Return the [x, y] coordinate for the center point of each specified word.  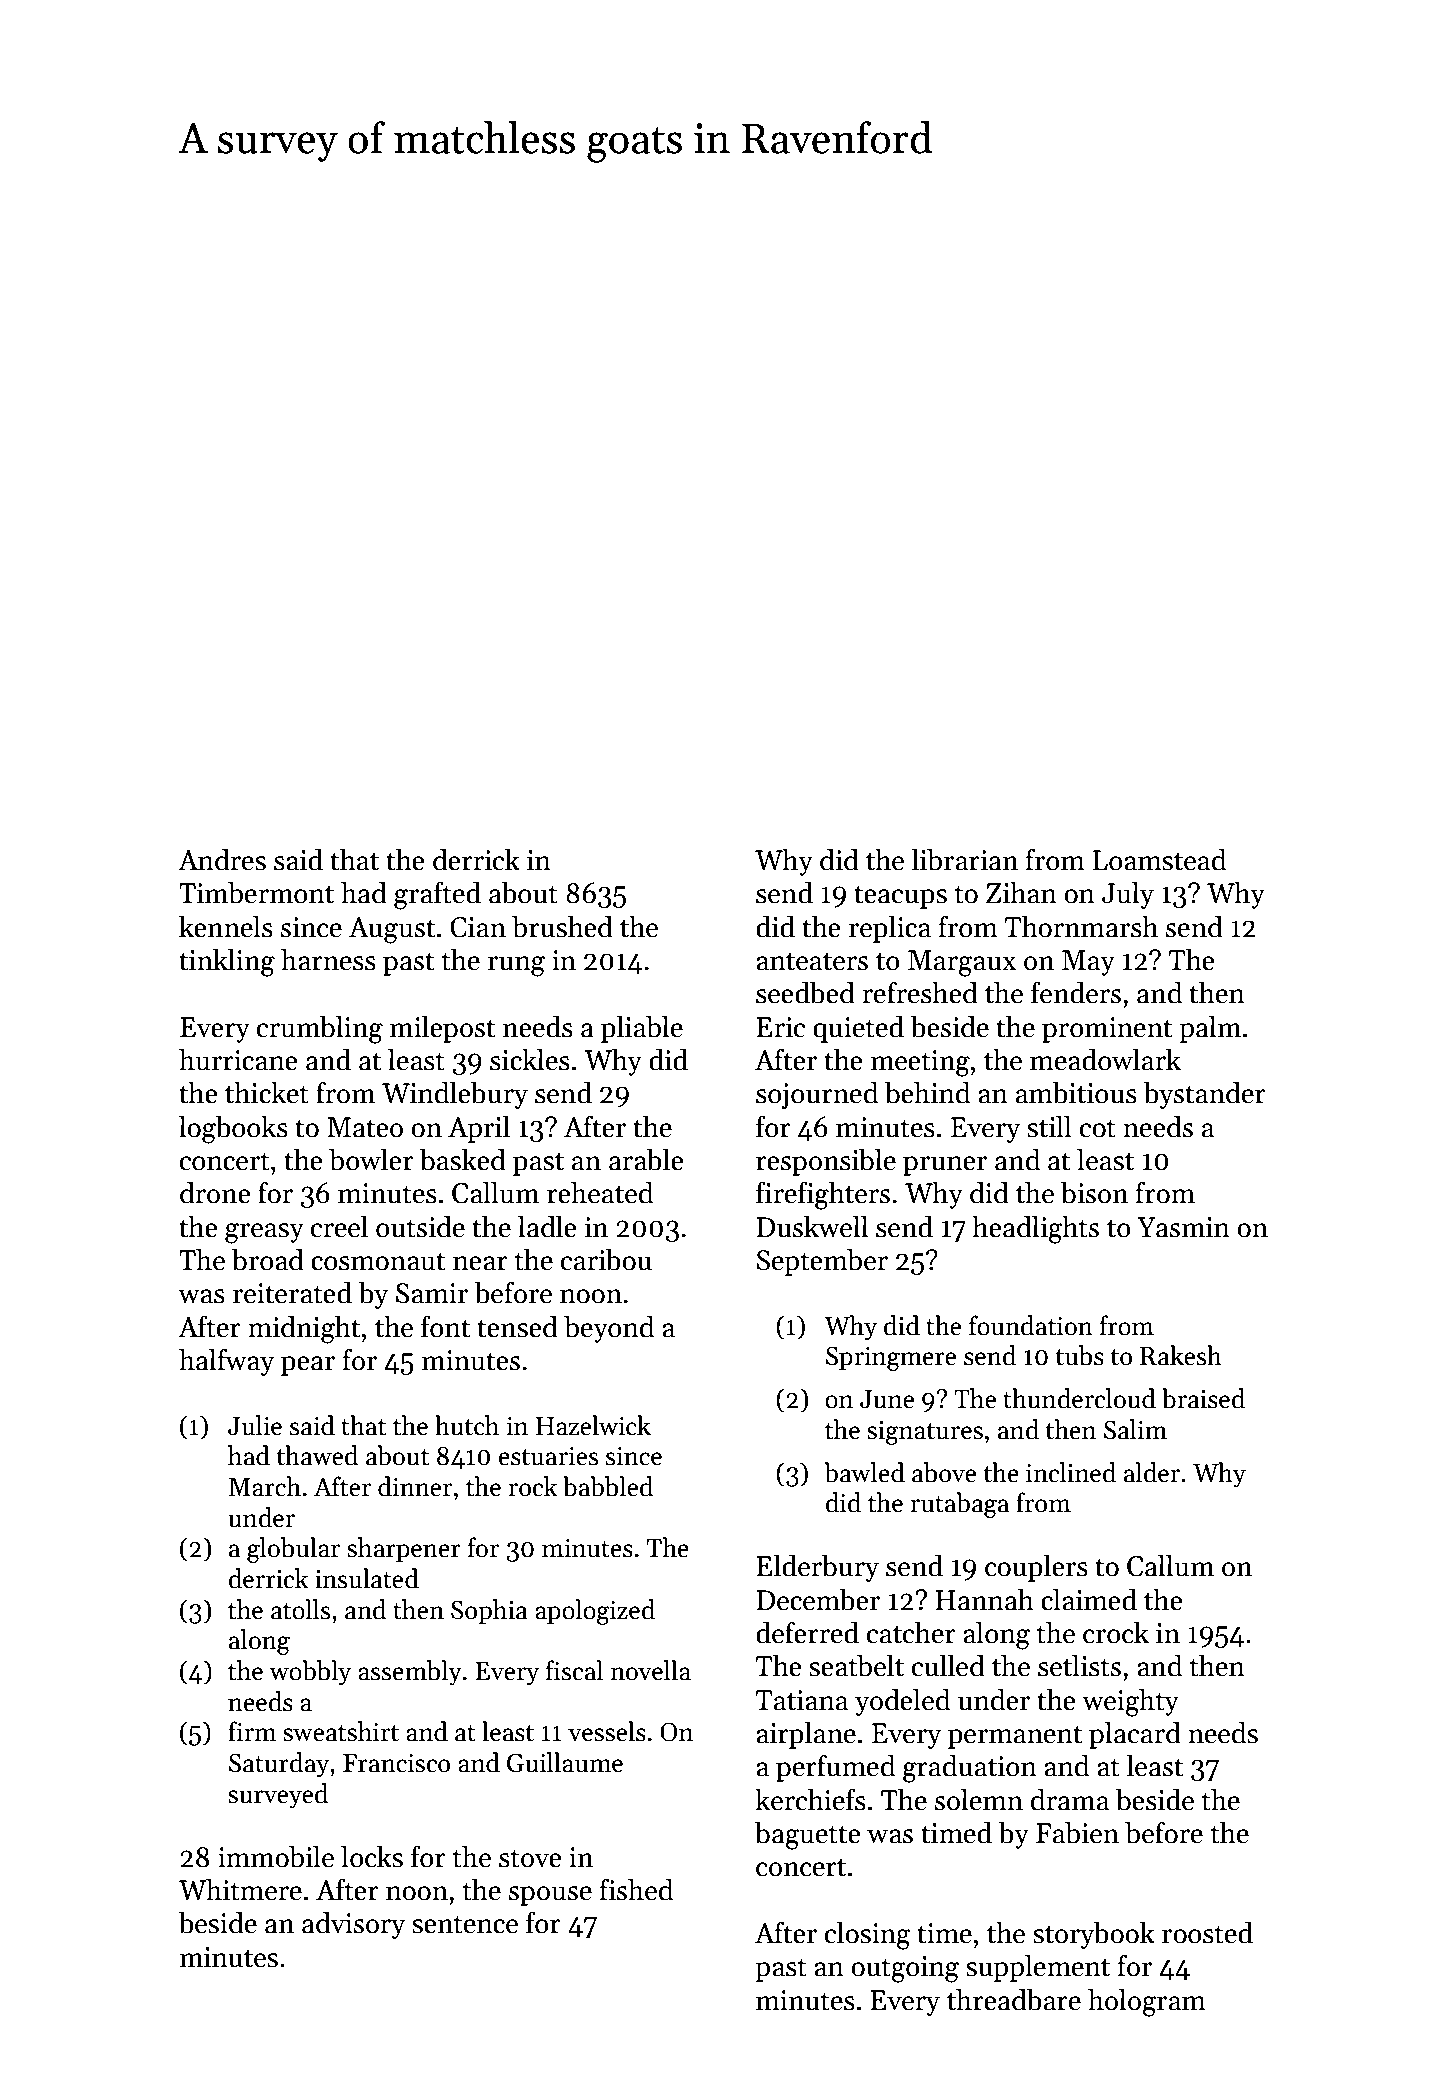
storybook [1094, 1935]
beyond [609, 1329]
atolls [300, 1609]
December [818, 1599]
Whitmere [240, 1889]
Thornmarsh [1081, 926]
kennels [226, 926]
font [445, 1327]
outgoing [905, 1969]
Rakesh [1181, 1355]
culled [948, 1665]
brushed [562, 926]
